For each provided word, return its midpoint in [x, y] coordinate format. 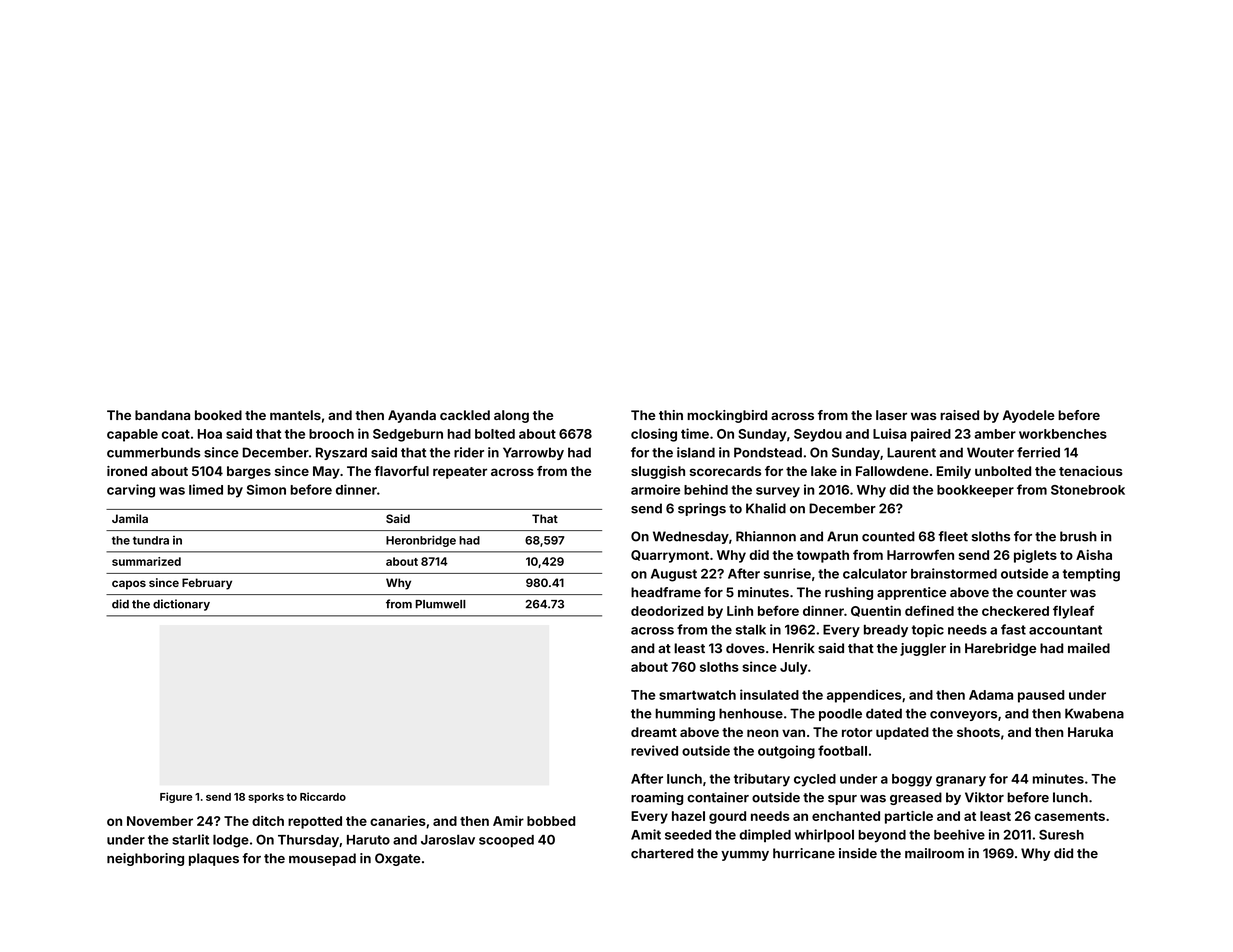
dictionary [181, 605]
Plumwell [440, 604]
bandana [162, 415]
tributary [762, 780]
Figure [176, 797]
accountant [1065, 630]
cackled [465, 415]
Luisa [890, 433]
